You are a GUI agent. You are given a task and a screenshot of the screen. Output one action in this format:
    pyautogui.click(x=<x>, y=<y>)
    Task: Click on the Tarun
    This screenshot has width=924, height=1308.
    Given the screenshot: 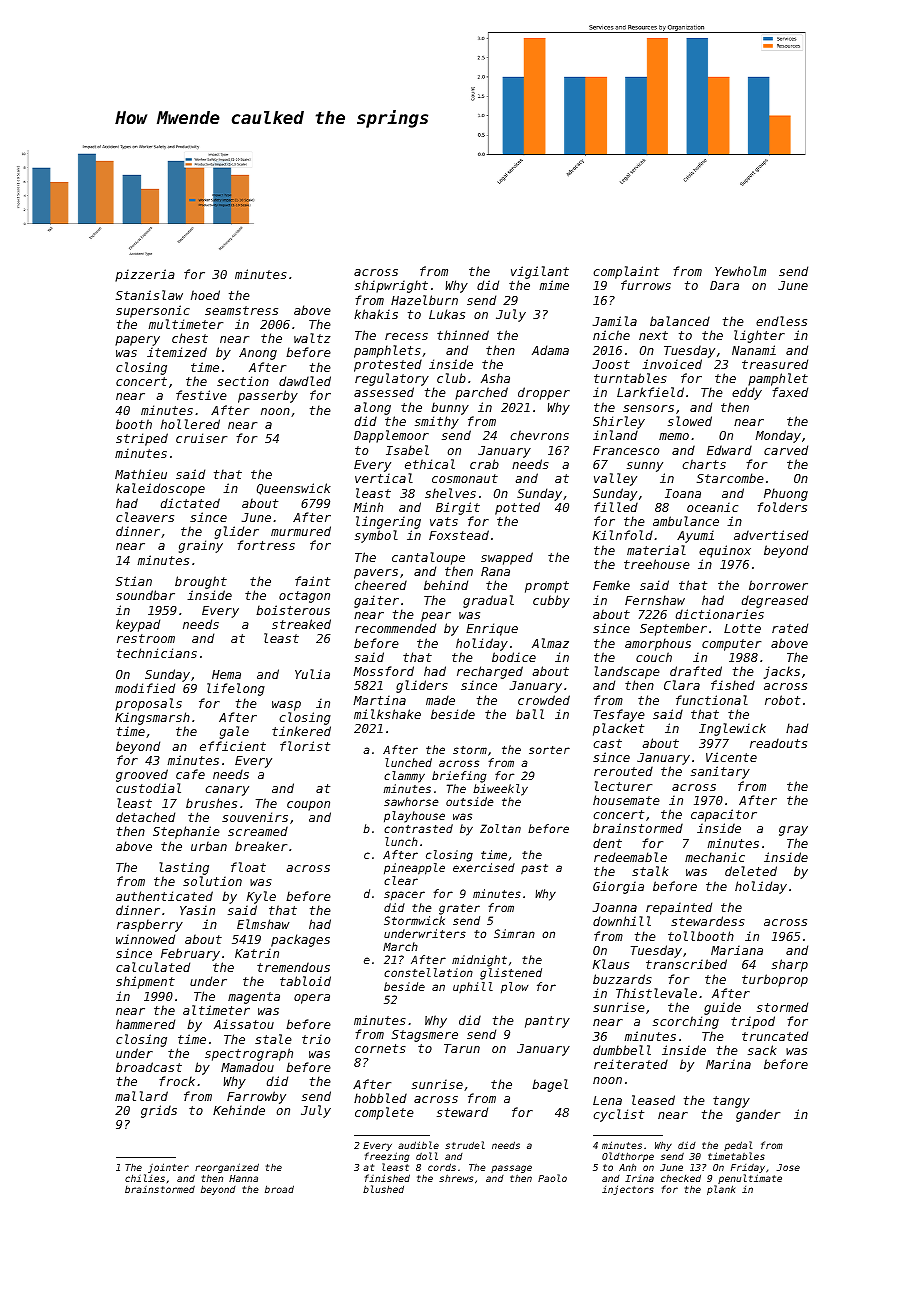 What is the action you would take?
    pyautogui.click(x=462, y=1048)
